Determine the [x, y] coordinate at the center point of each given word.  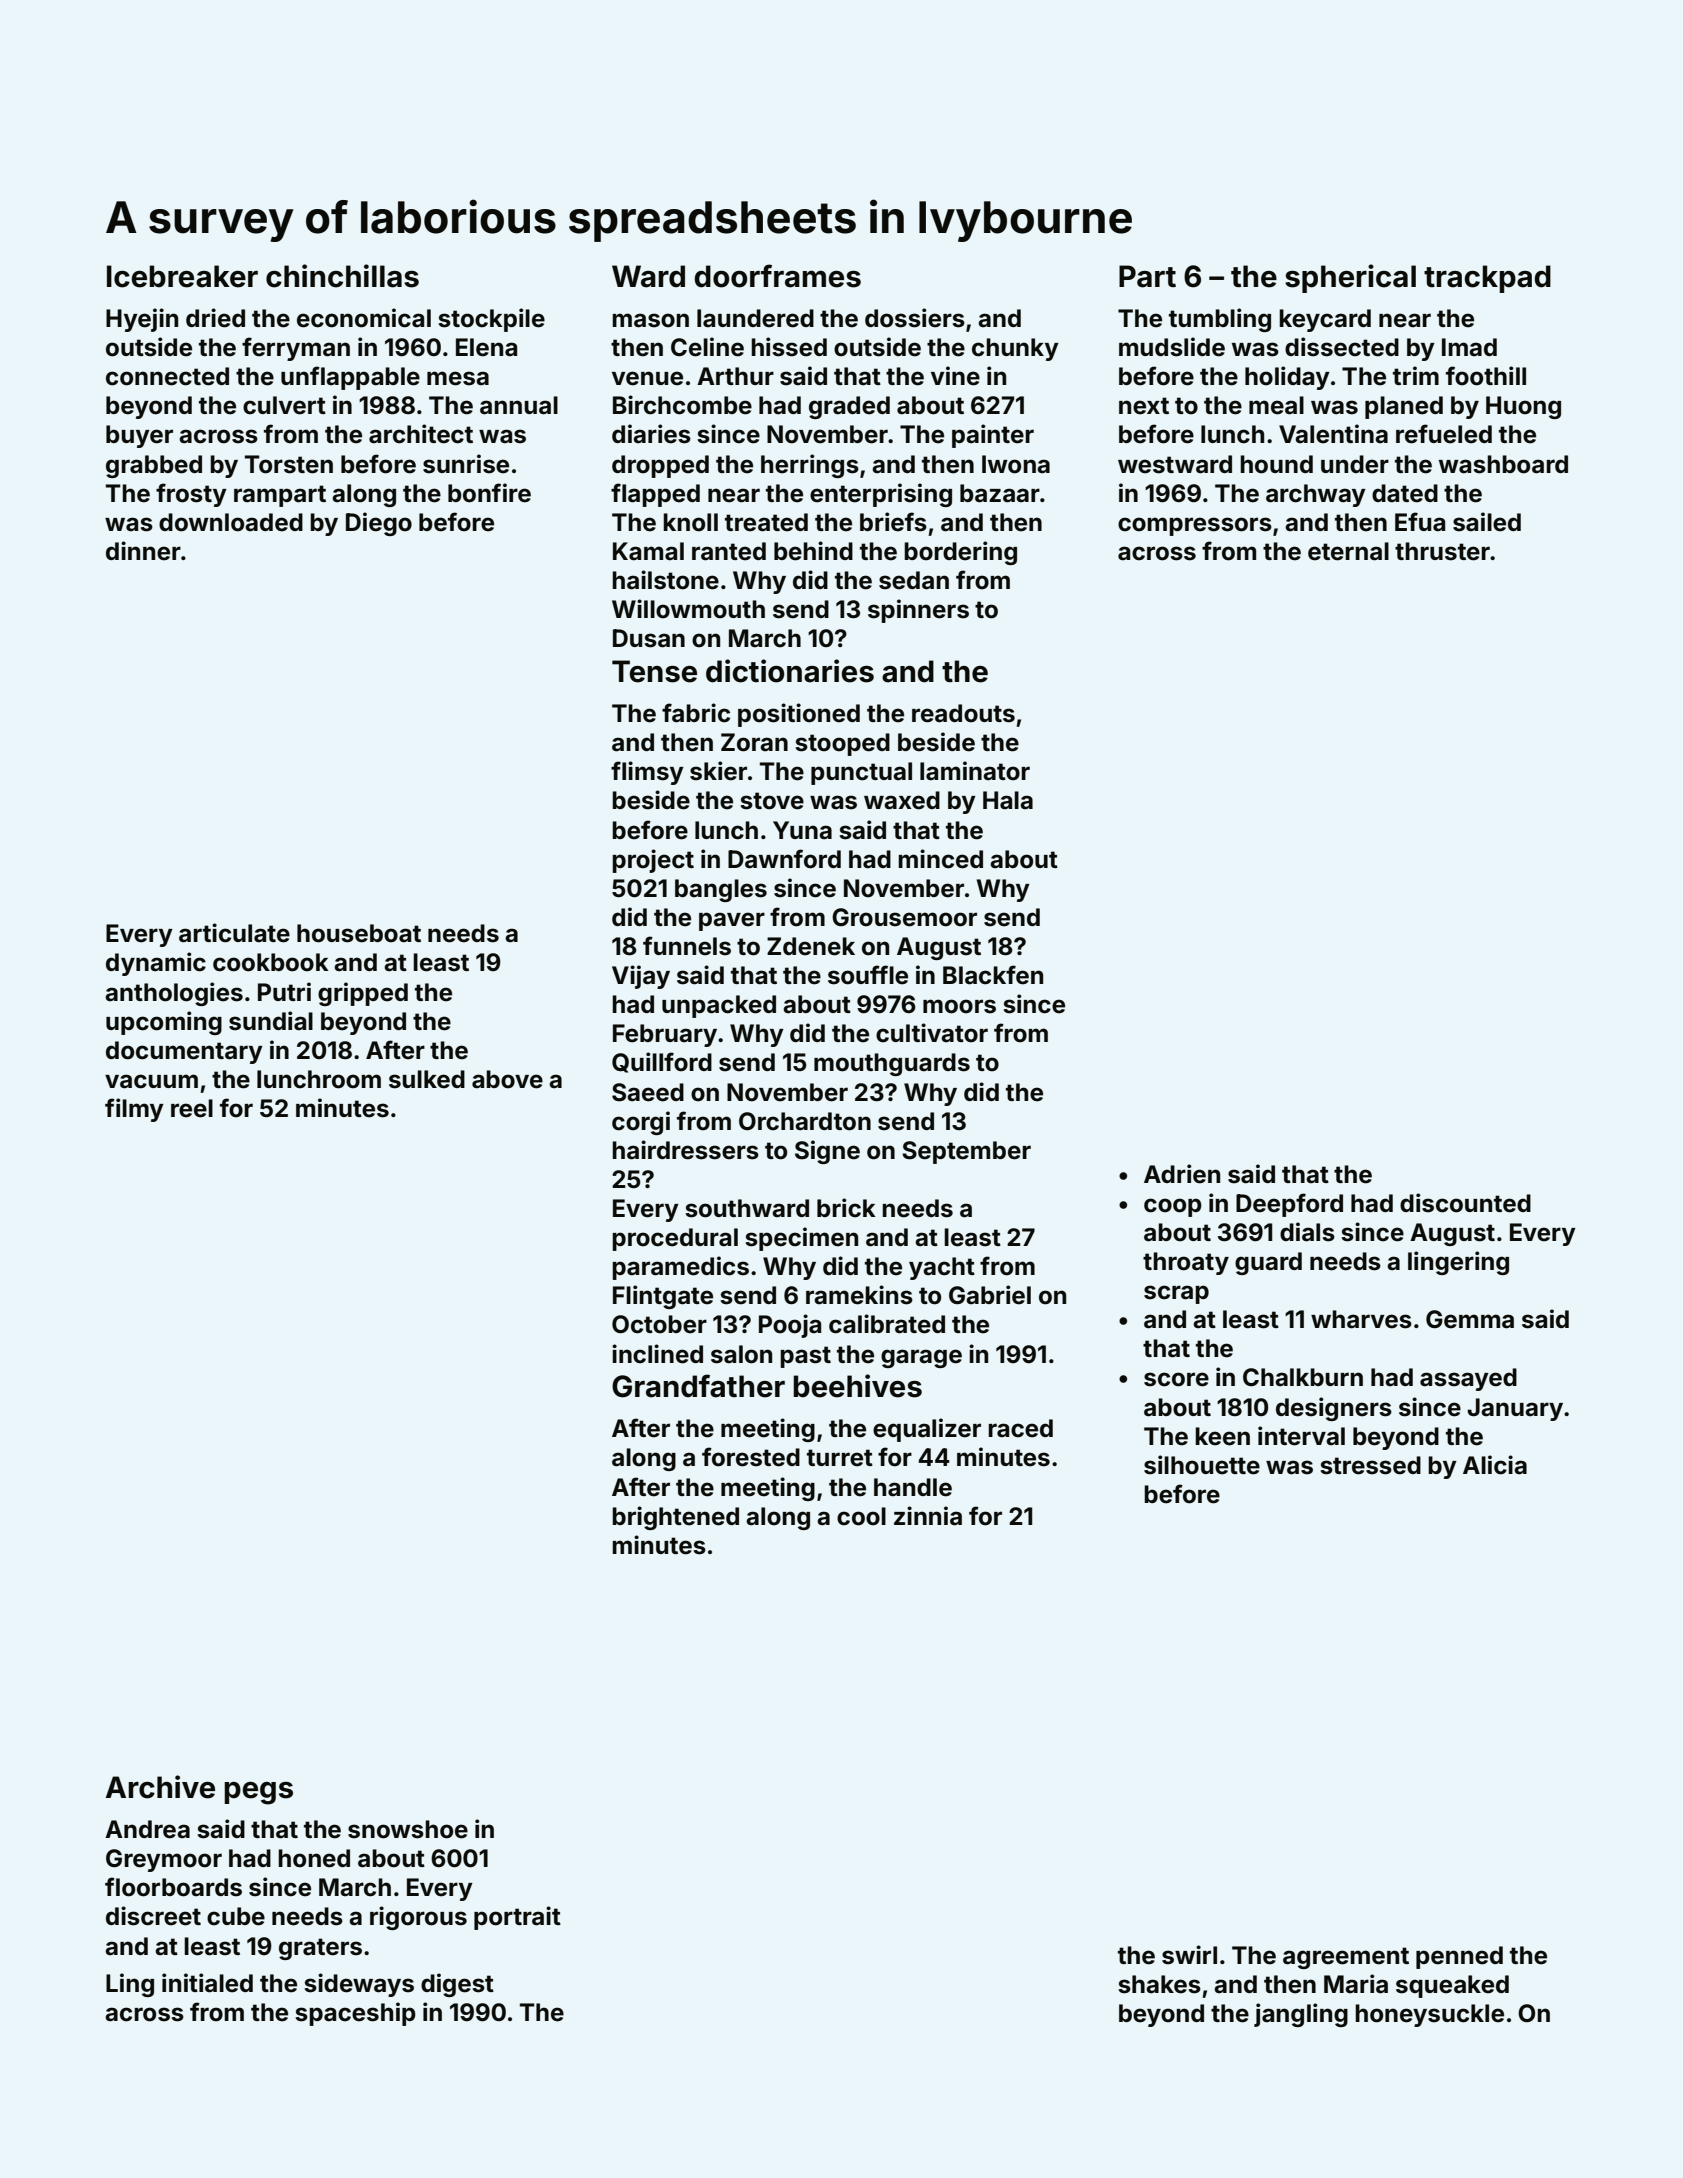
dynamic [156, 964]
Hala [1008, 800]
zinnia [928, 1516]
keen [1222, 1436]
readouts [963, 713]
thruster [1442, 551]
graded [849, 407]
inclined [657, 1354]
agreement [1346, 1958]
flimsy [647, 773]
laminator [975, 771]
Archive [160, 1787]
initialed [207, 1983]
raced [1020, 1428]
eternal [1348, 551]
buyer [139, 436]
